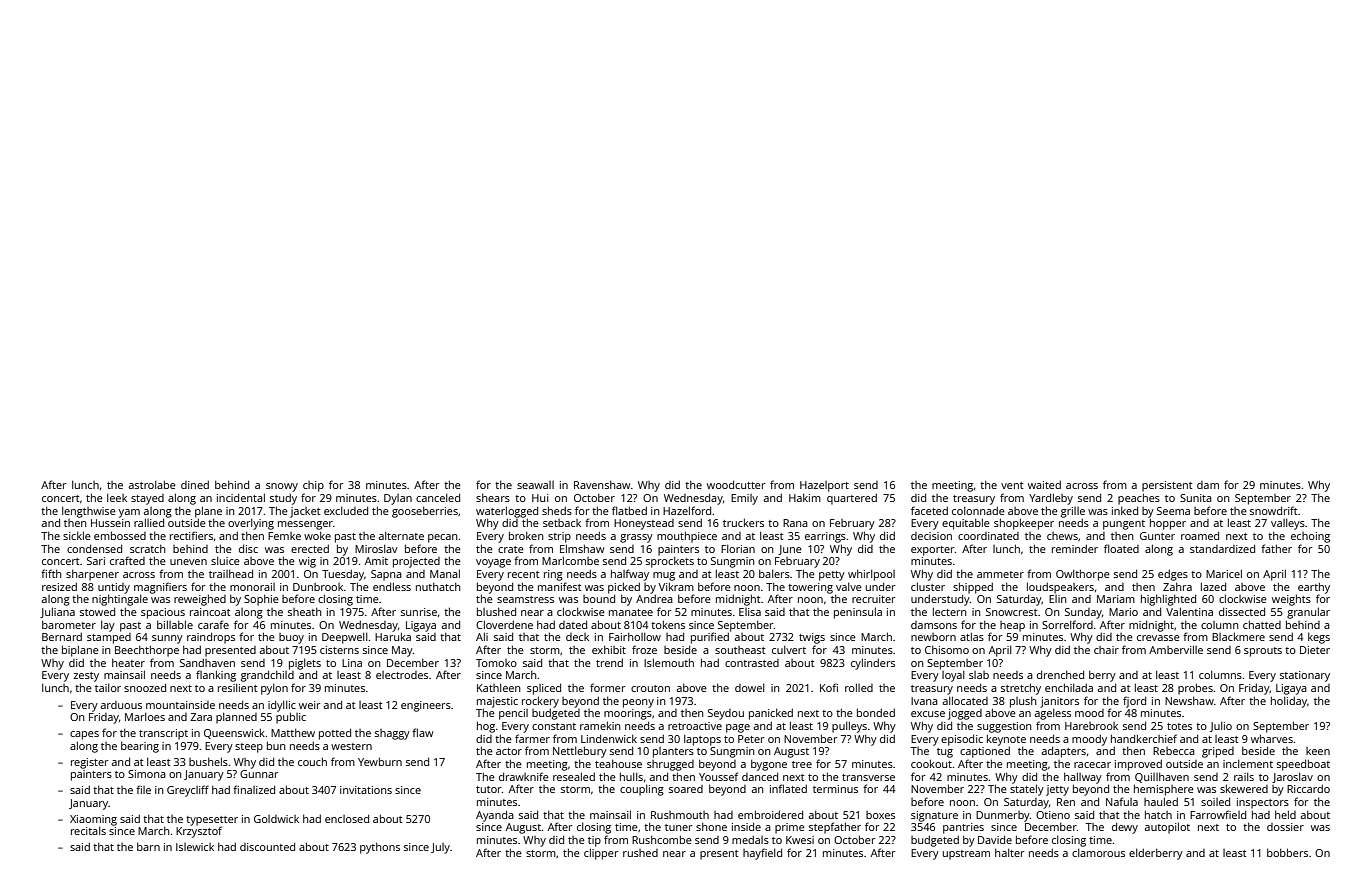  I want to click on resealed, so click(574, 776).
